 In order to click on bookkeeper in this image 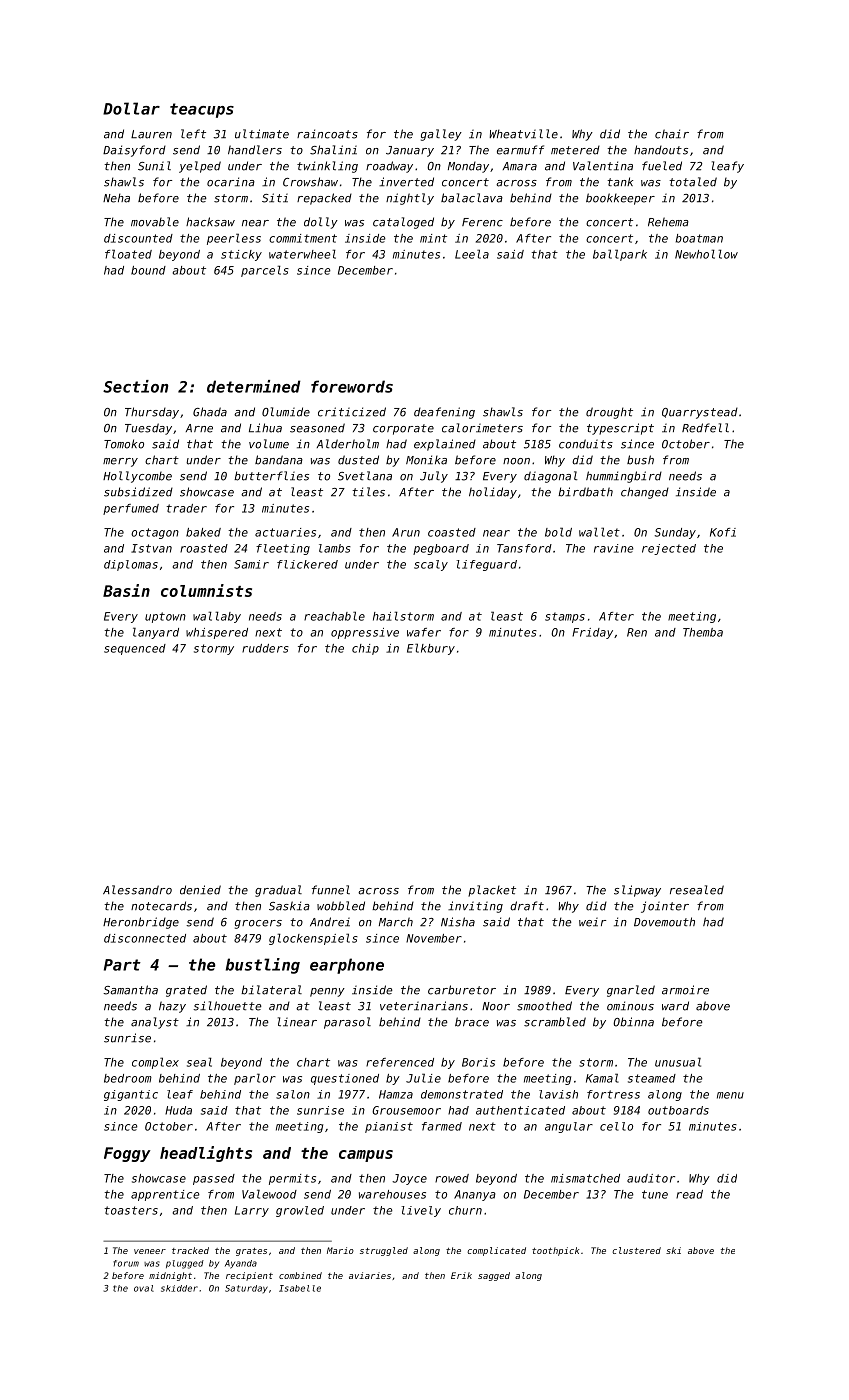, I will do `click(620, 199)`.
